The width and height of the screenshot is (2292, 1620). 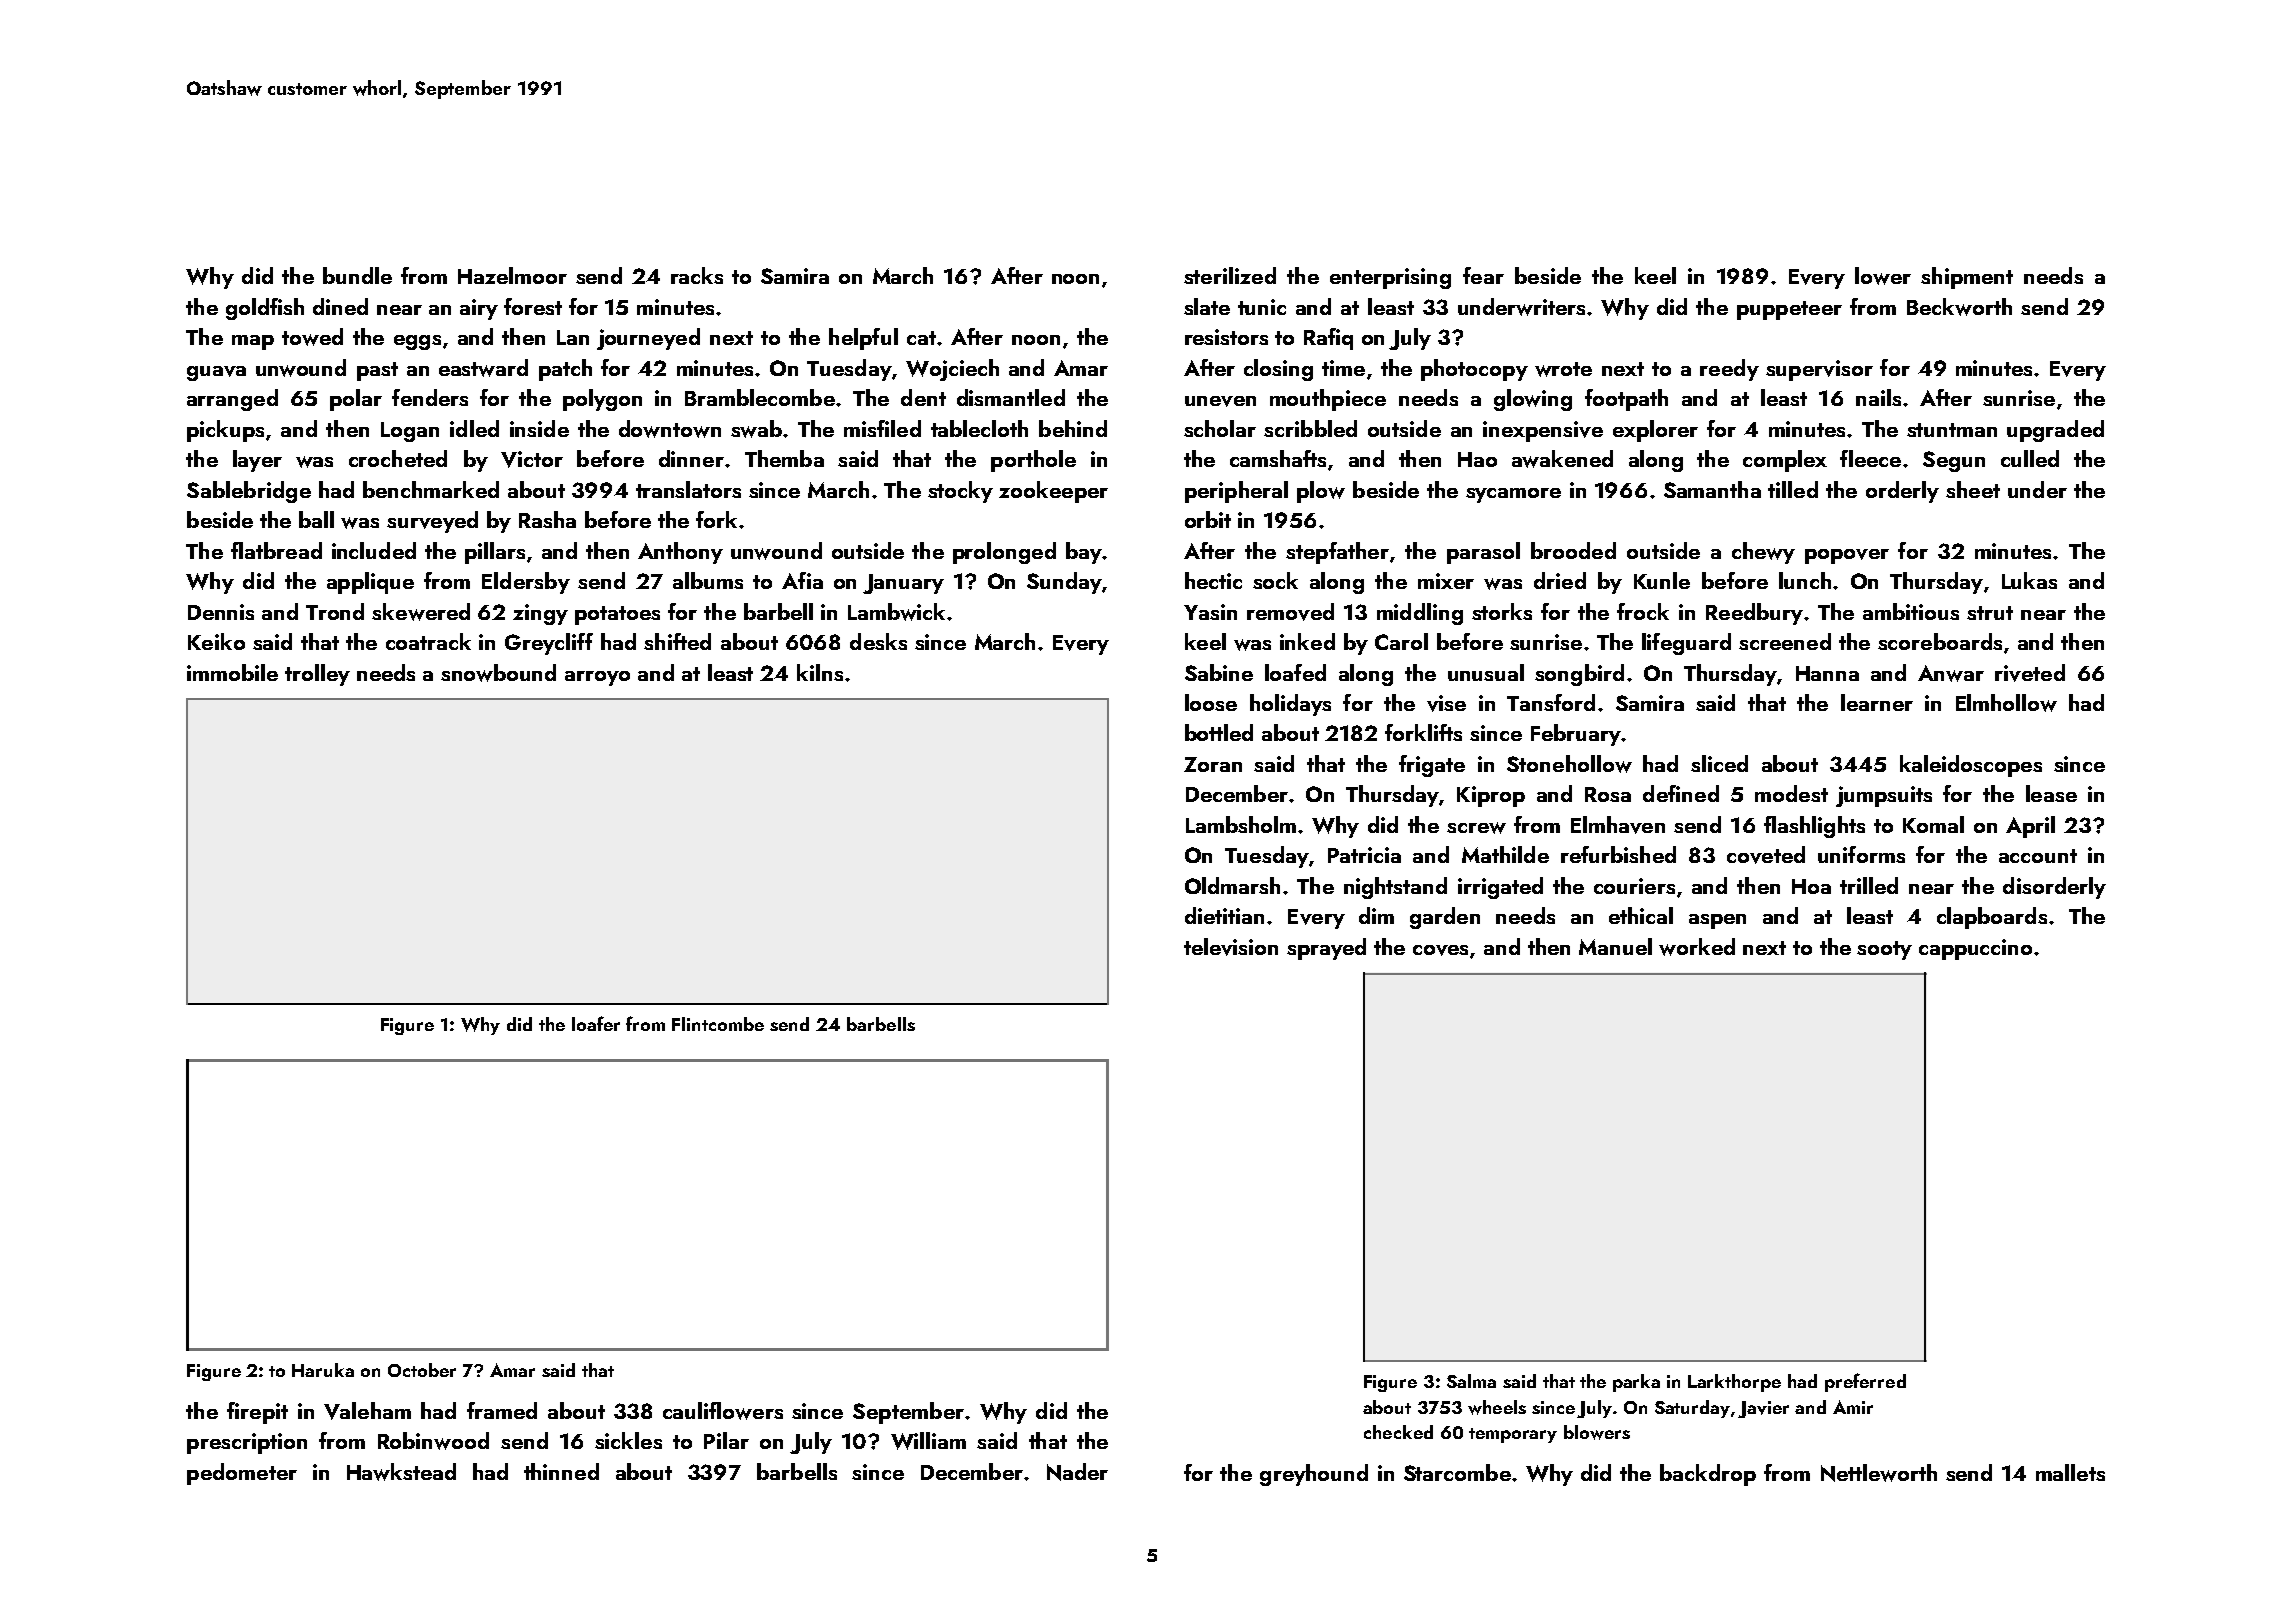 What do you see at coordinates (760, 397) in the screenshot?
I see `Bramblecombe` at bounding box center [760, 397].
